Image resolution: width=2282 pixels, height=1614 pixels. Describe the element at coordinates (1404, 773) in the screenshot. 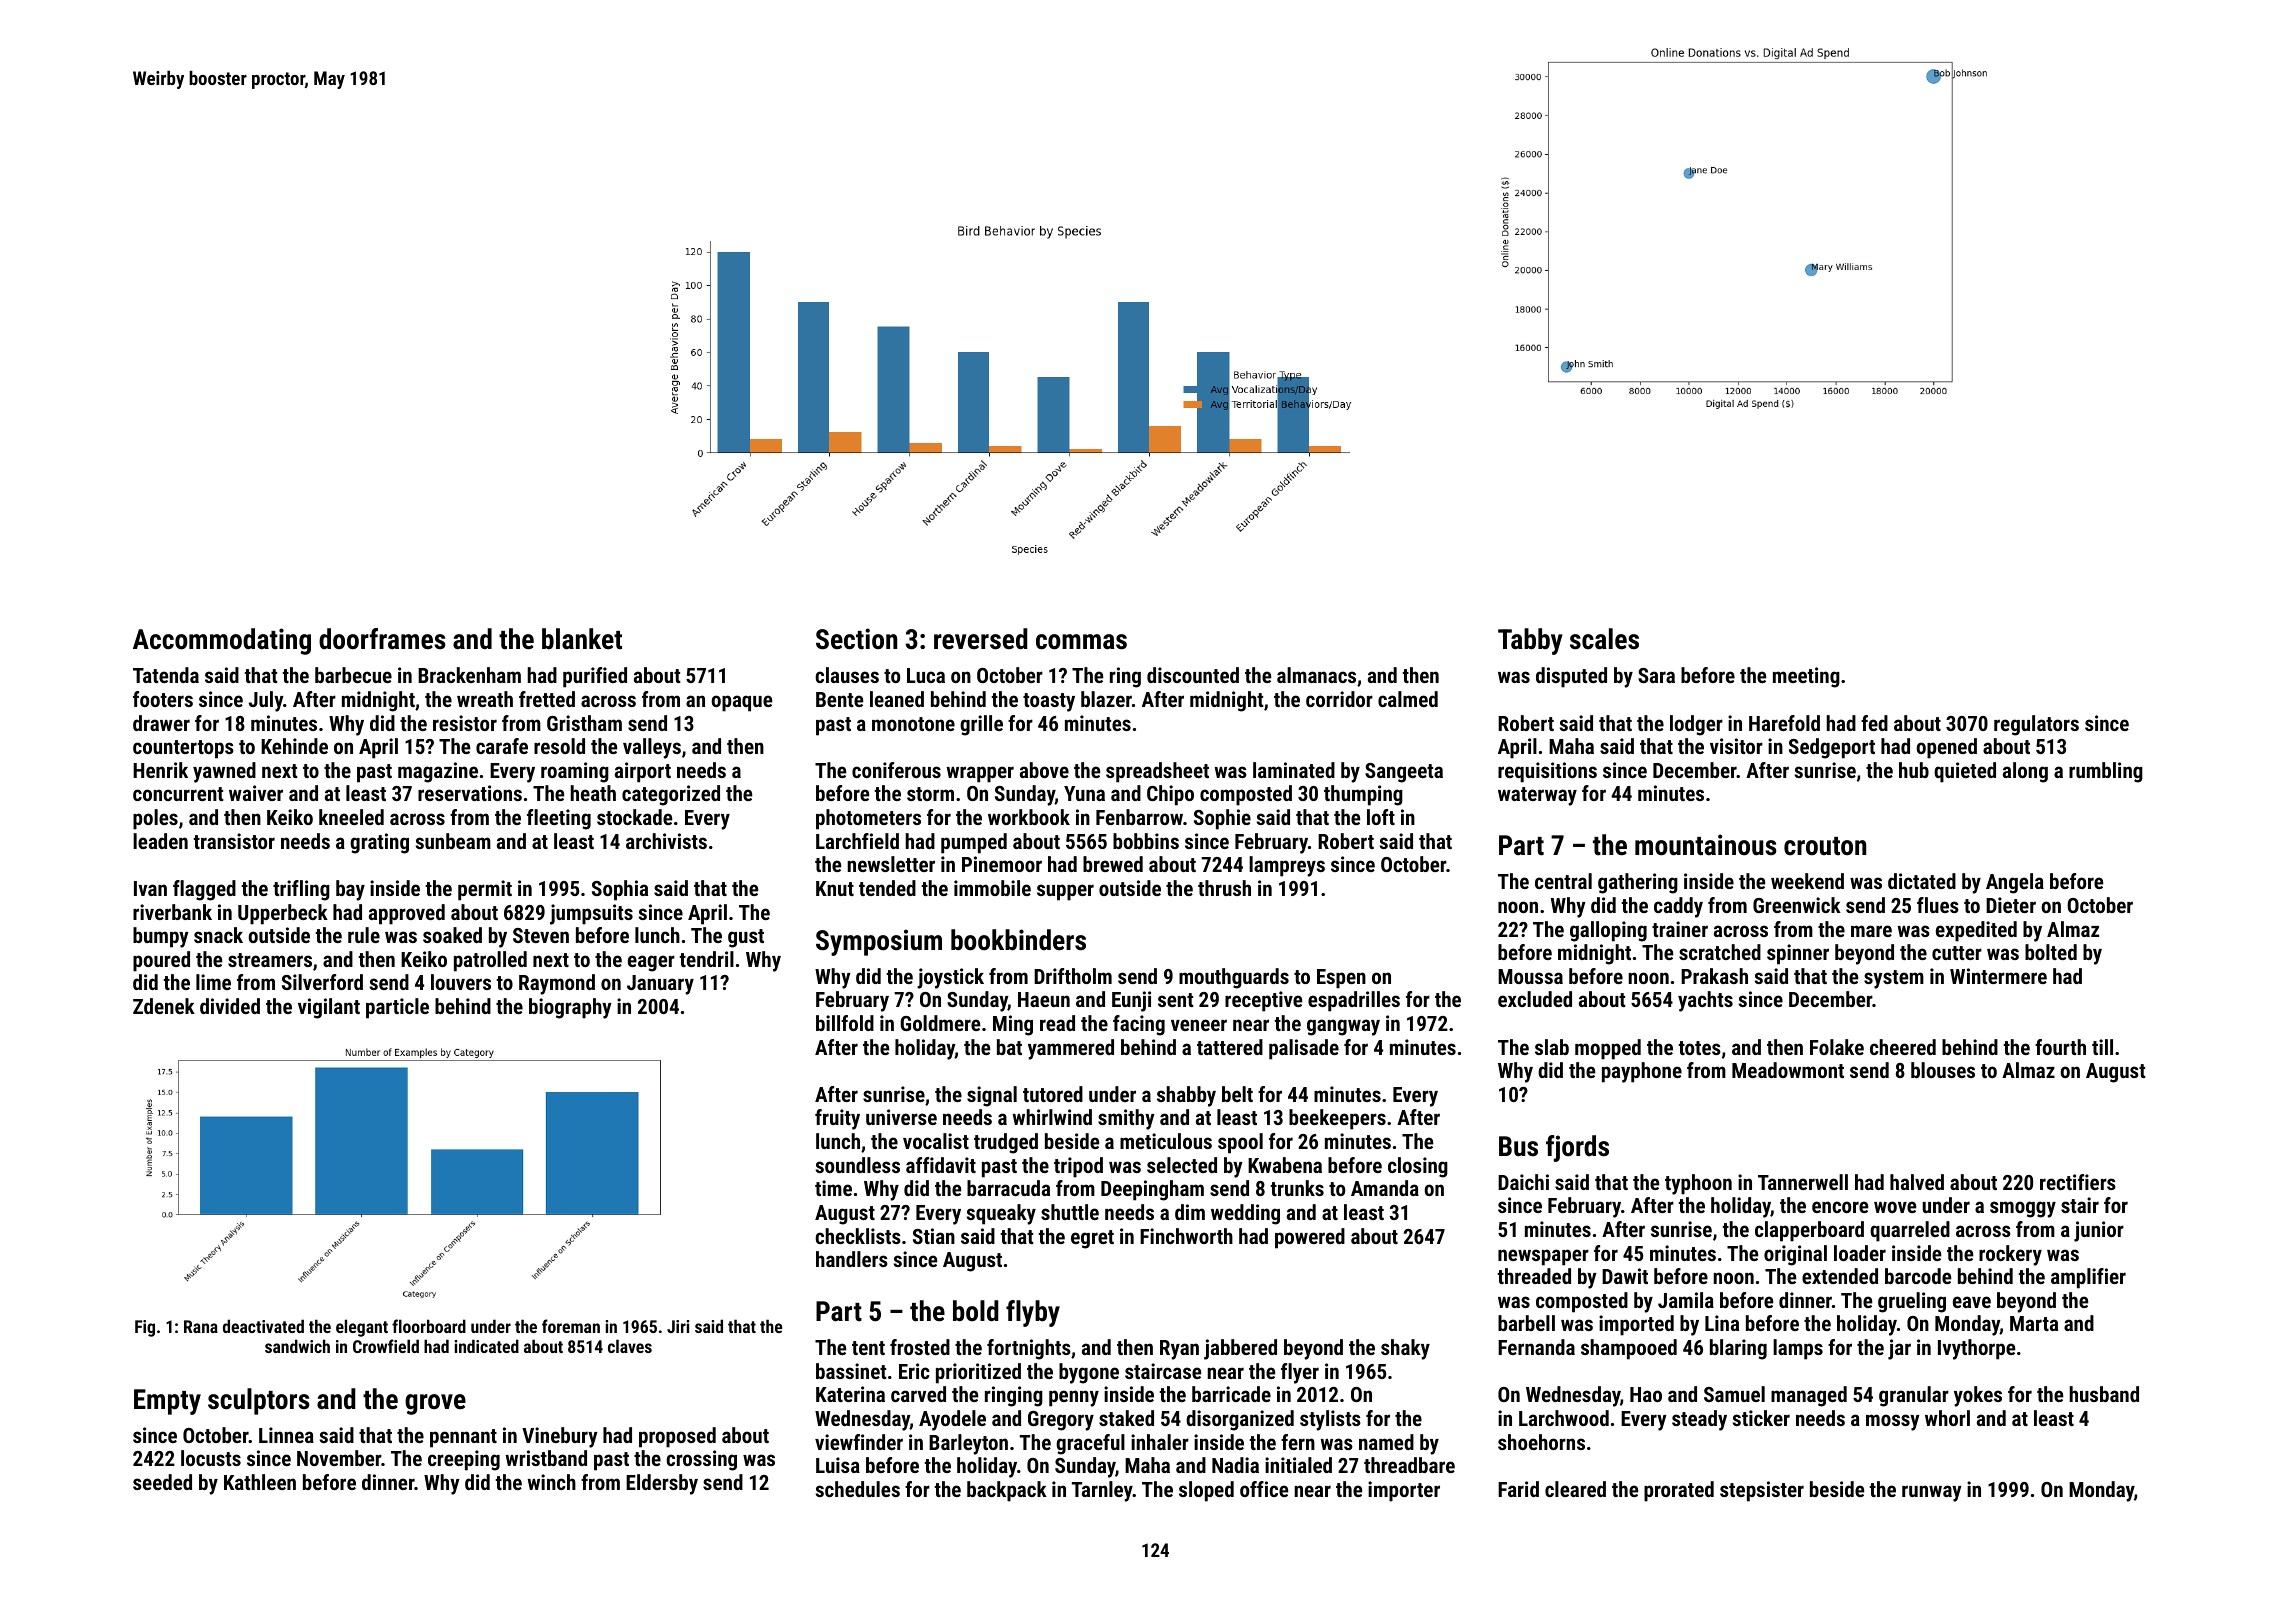

I see `Sangeeta` at that location.
